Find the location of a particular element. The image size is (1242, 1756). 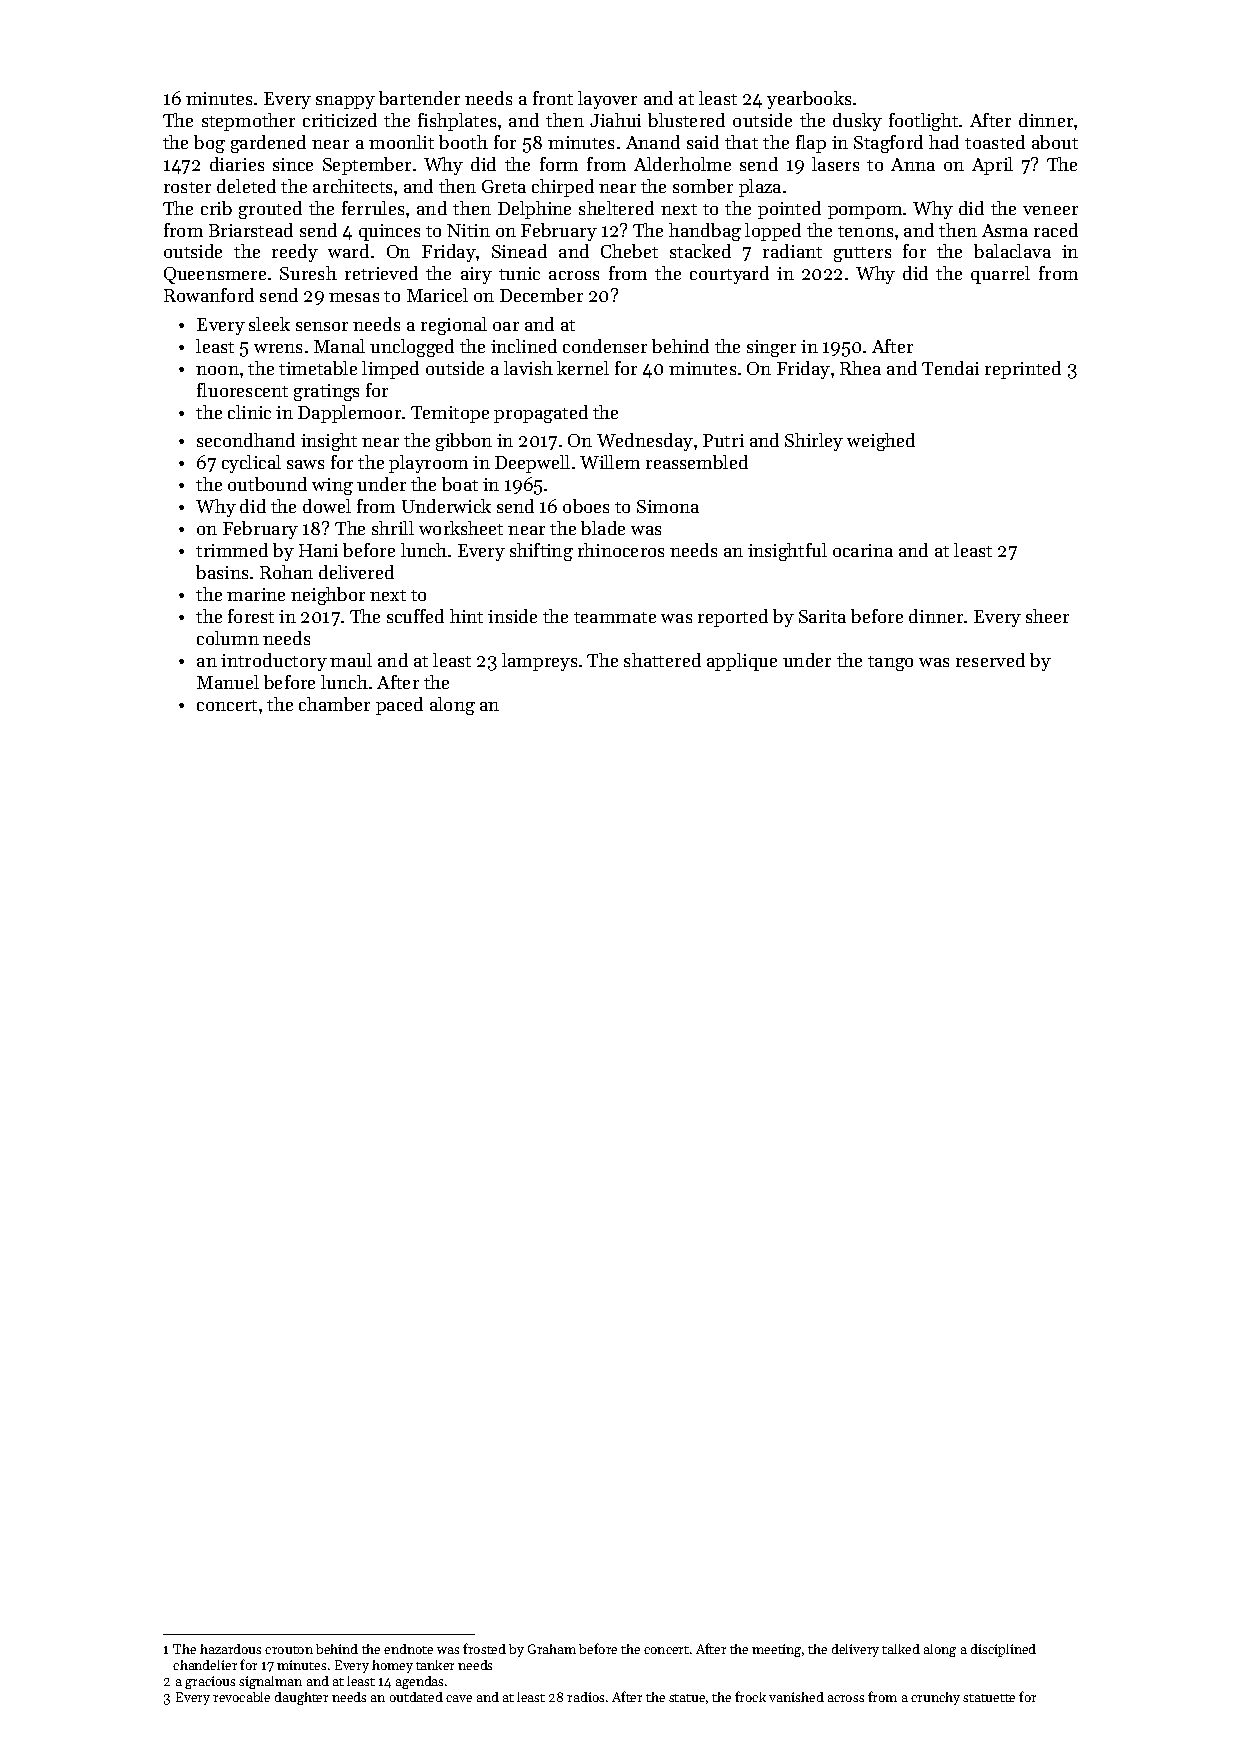

Queensmere is located at coordinates (215, 275).
